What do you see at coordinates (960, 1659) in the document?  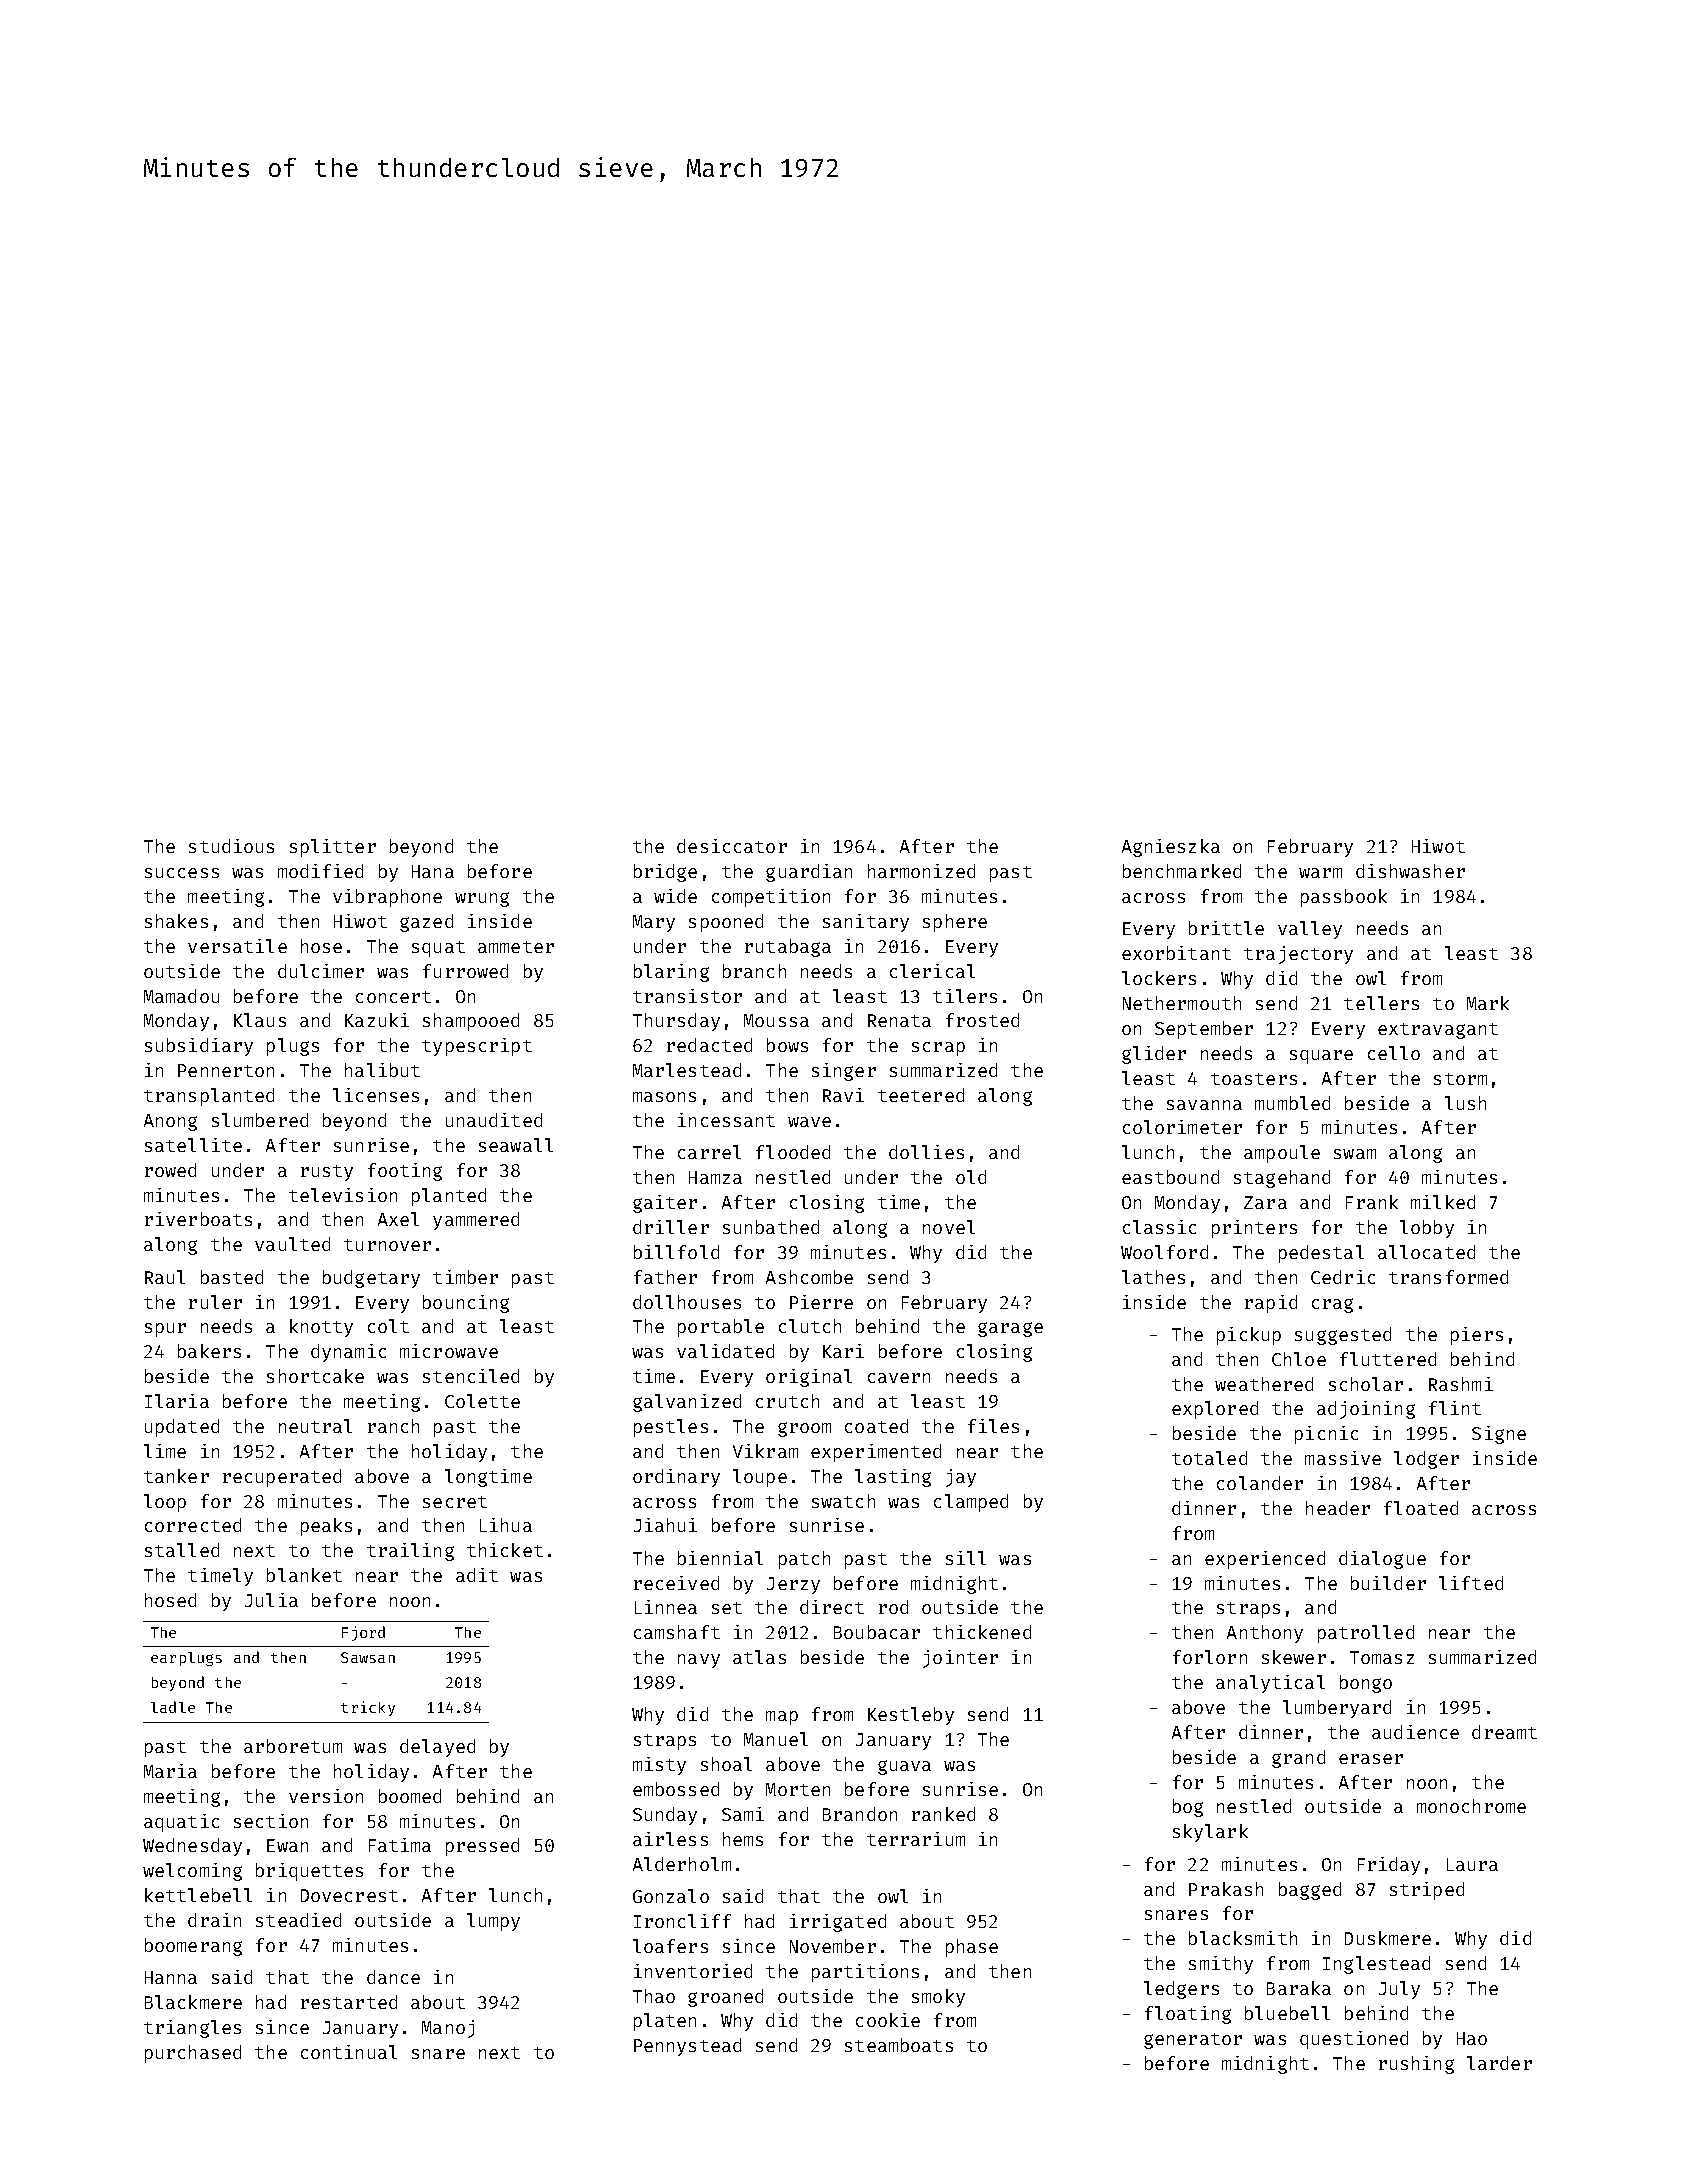 I see `jointer` at bounding box center [960, 1659].
